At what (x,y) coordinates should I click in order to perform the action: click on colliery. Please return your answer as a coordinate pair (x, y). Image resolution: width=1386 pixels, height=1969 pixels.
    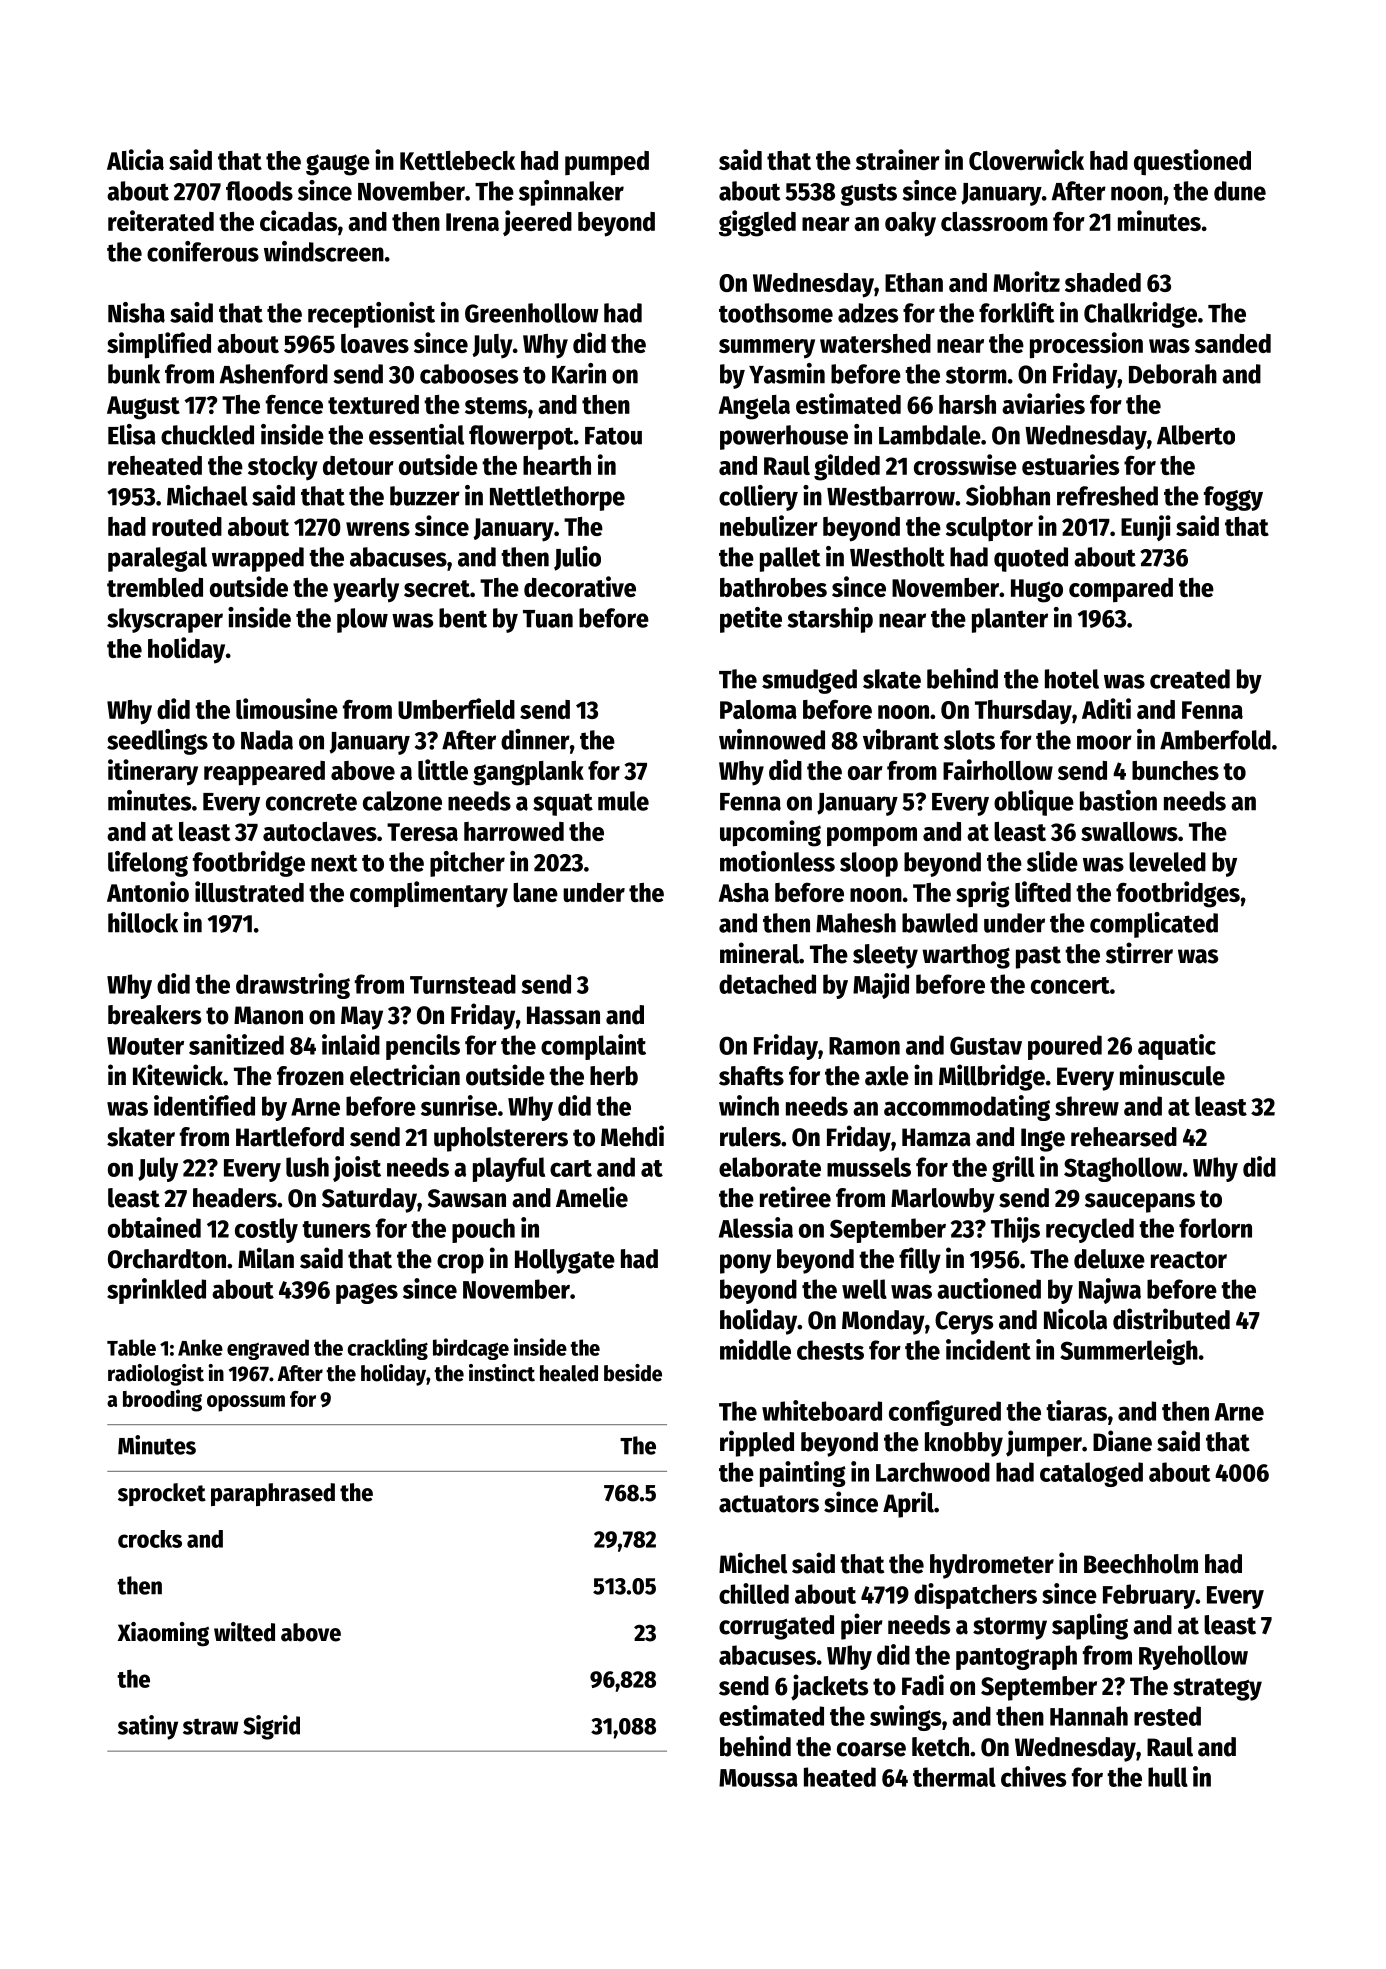
    Looking at the image, I should click on (758, 498).
